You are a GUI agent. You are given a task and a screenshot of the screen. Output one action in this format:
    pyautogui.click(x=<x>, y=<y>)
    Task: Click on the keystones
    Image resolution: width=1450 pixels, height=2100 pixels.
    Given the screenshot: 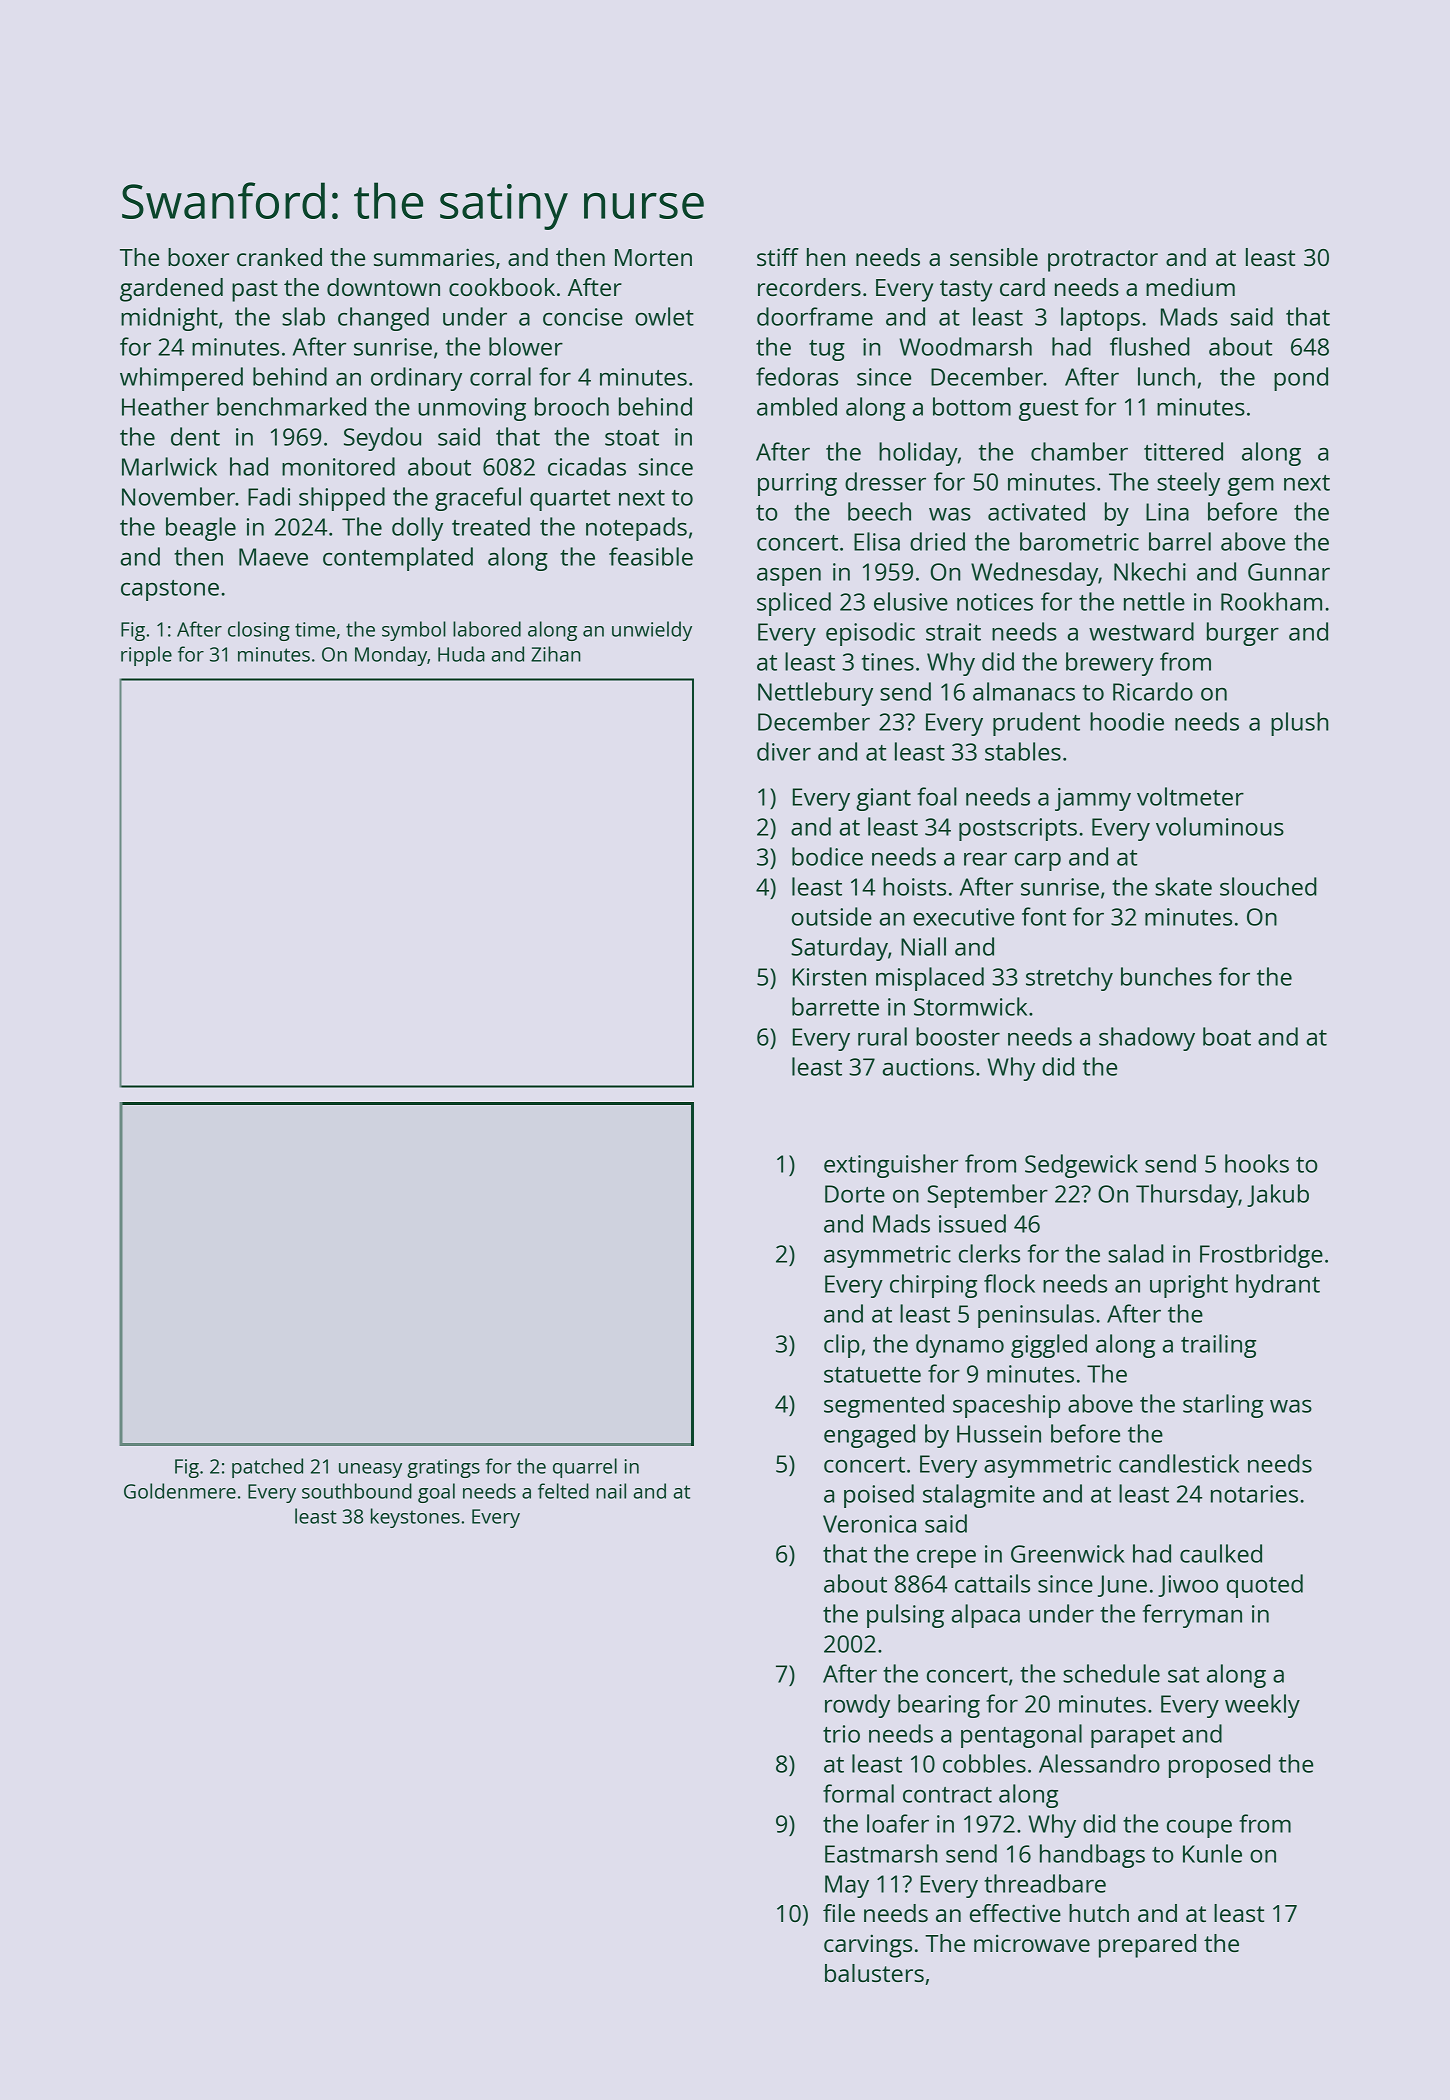 What is the action you would take?
    pyautogui.click(x=415, y=1518)
